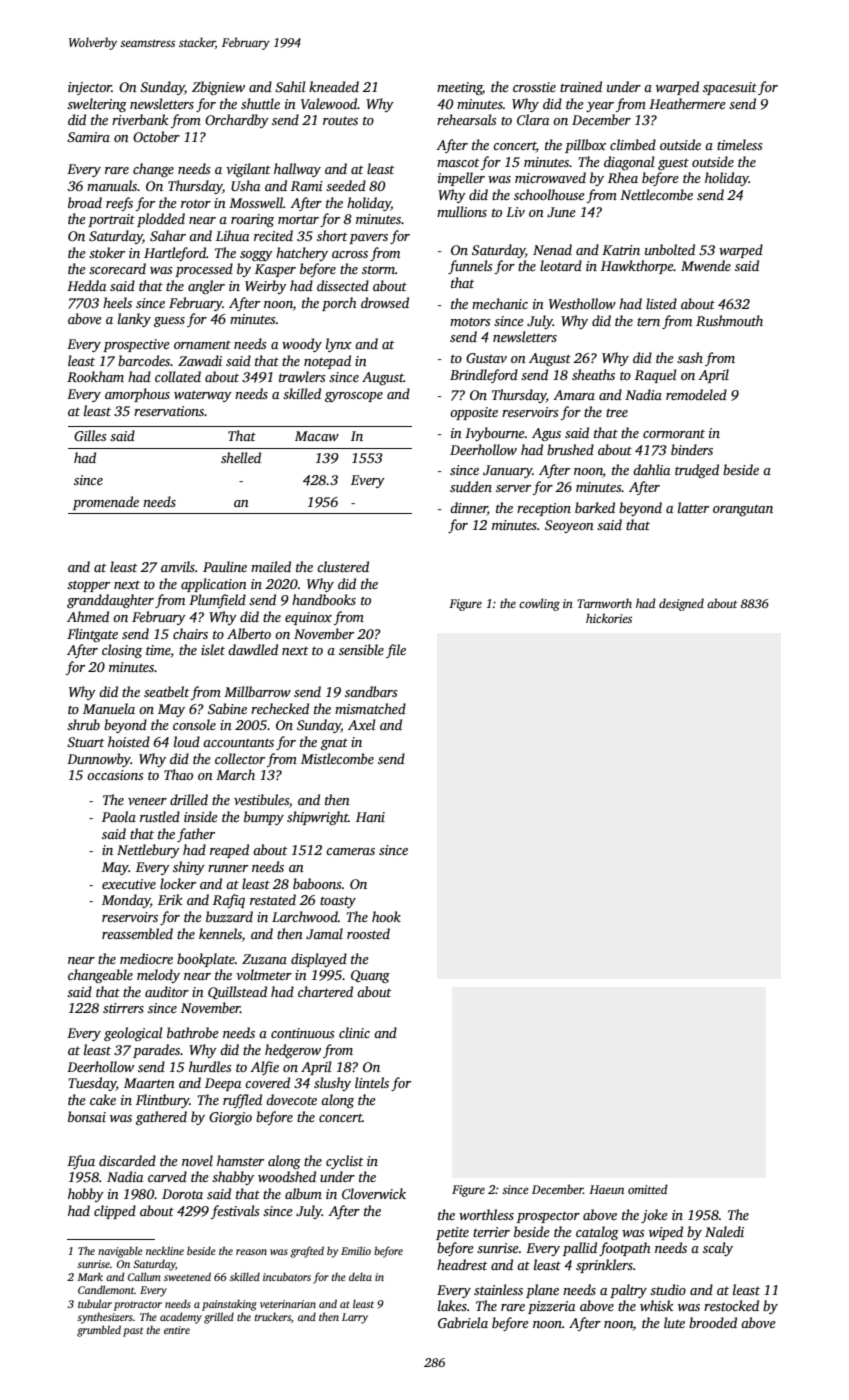  I want to click on hook, so click(386, 916).
